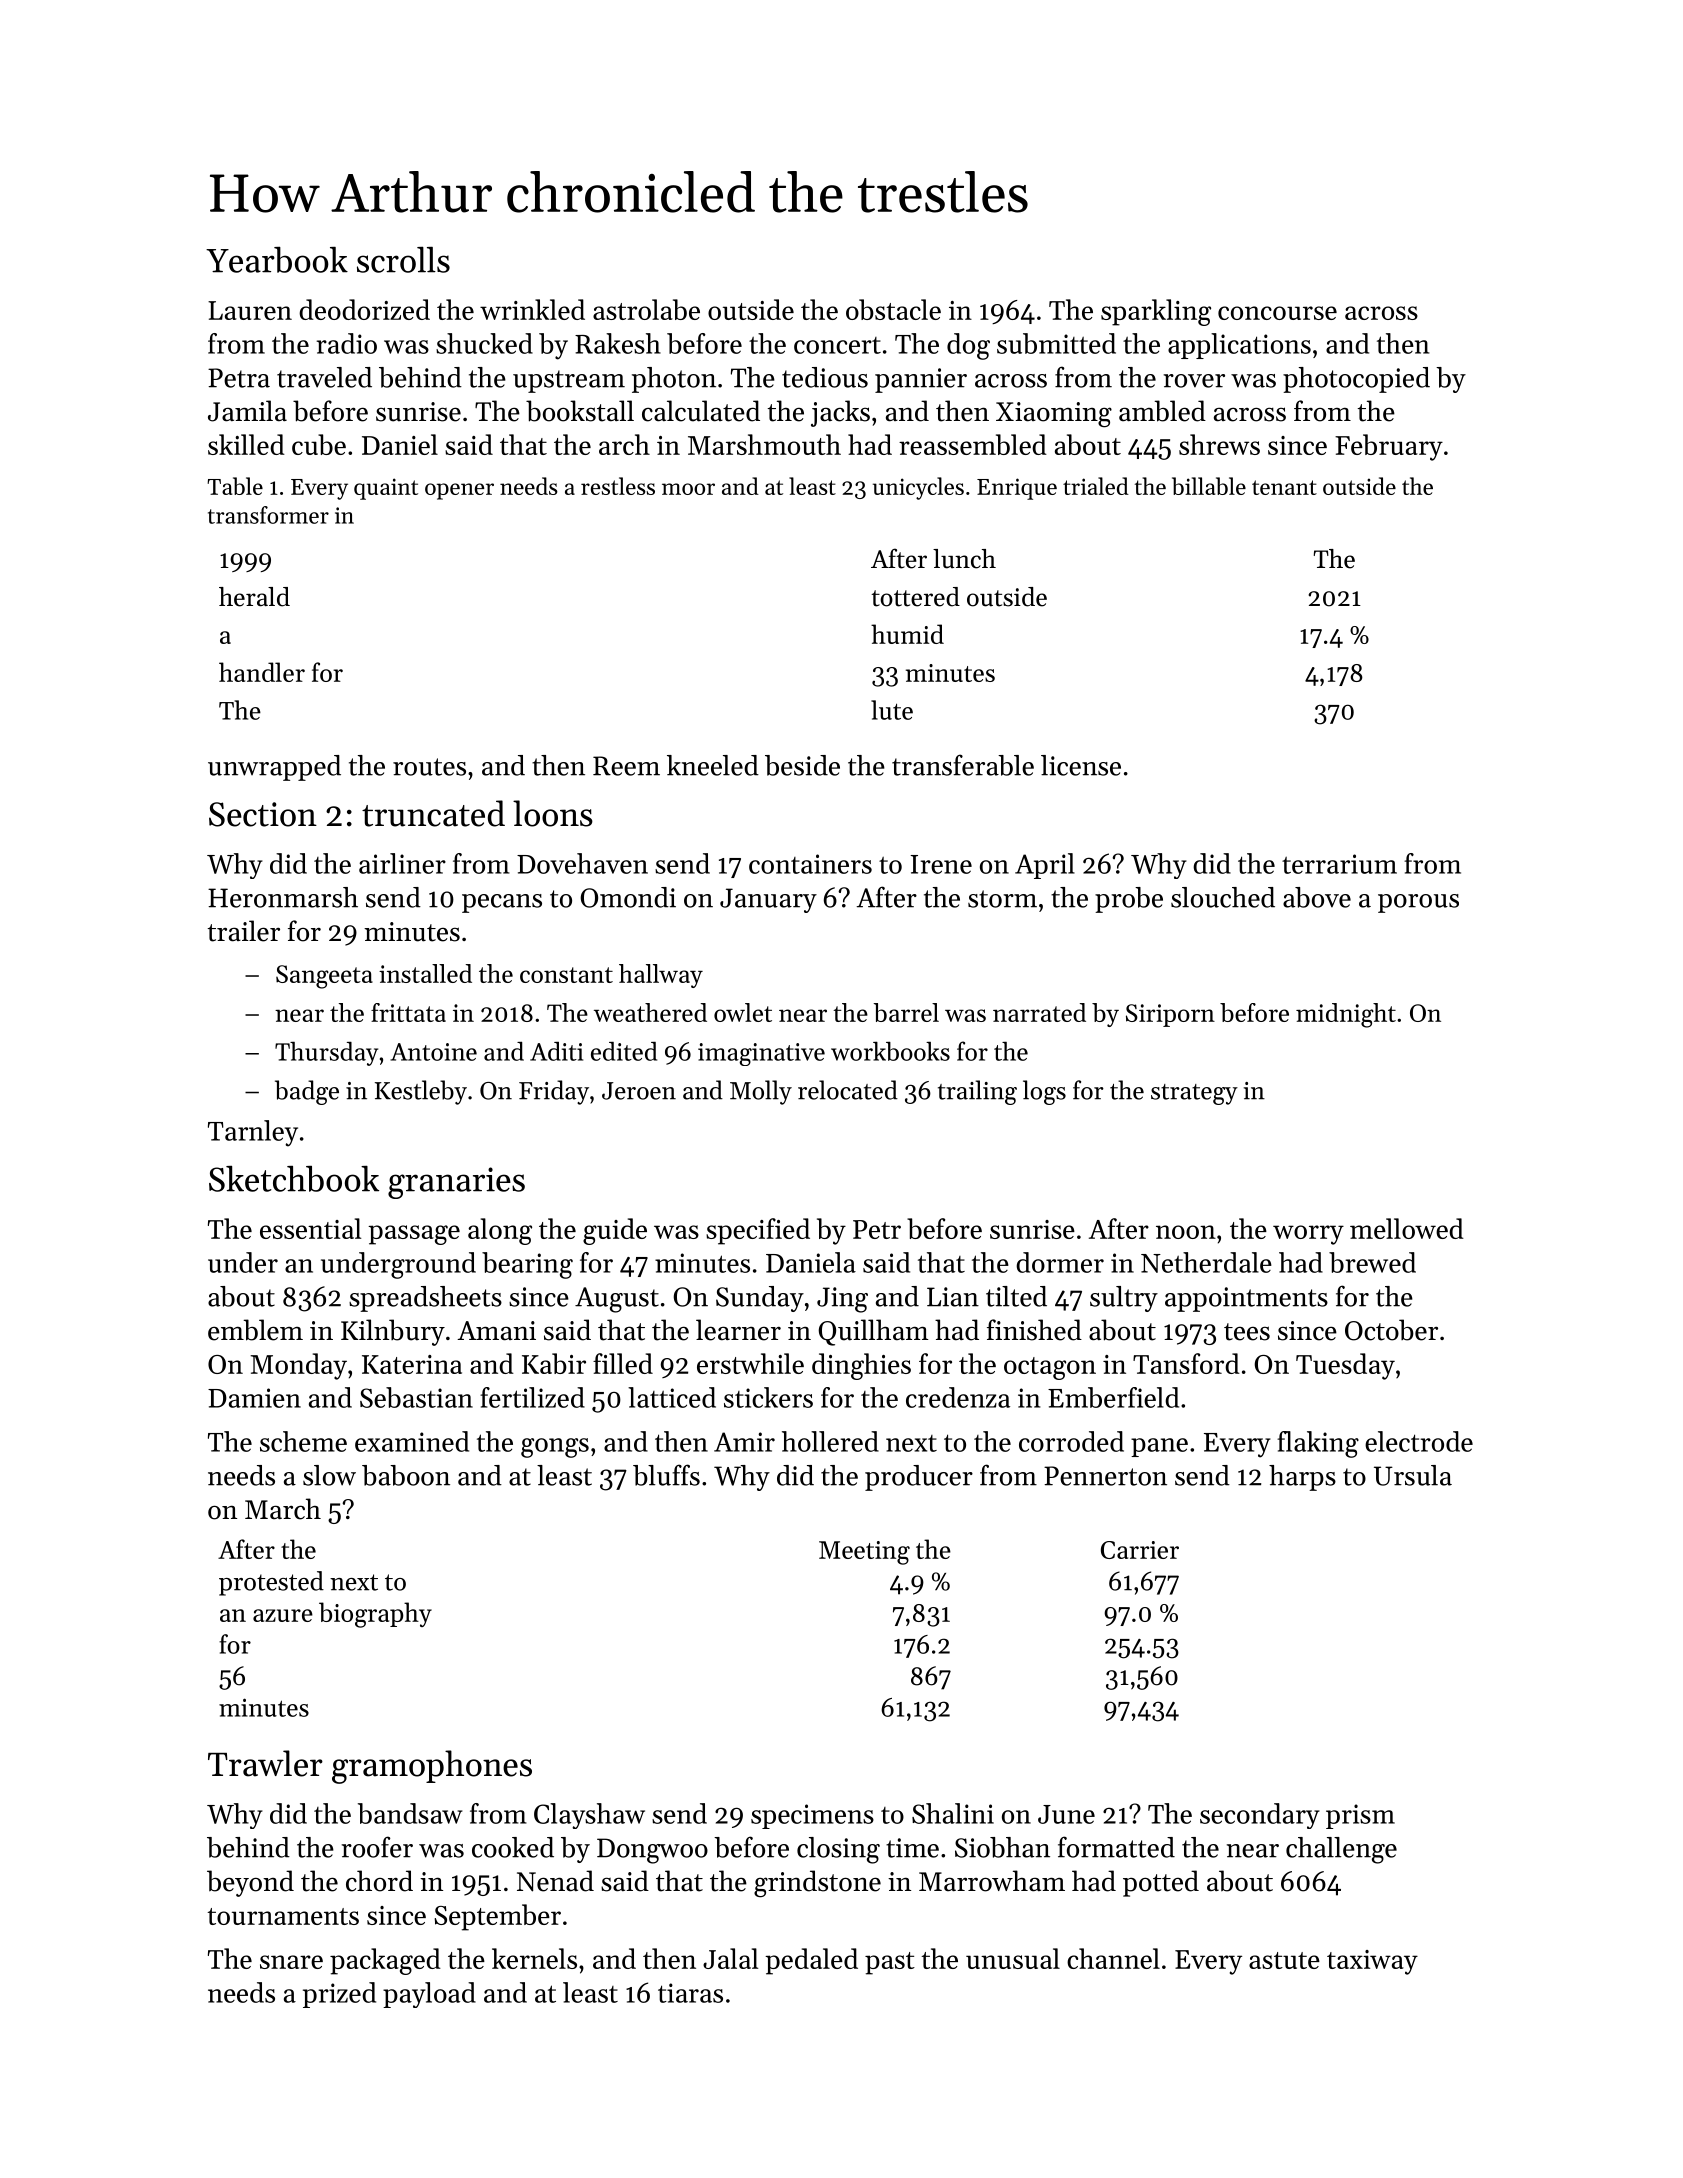 The image size is (1683, 2178). What do you see at coordinates (893, 309) in the screenshot?
I see `obstacle` at bounding box center [893, 309].
